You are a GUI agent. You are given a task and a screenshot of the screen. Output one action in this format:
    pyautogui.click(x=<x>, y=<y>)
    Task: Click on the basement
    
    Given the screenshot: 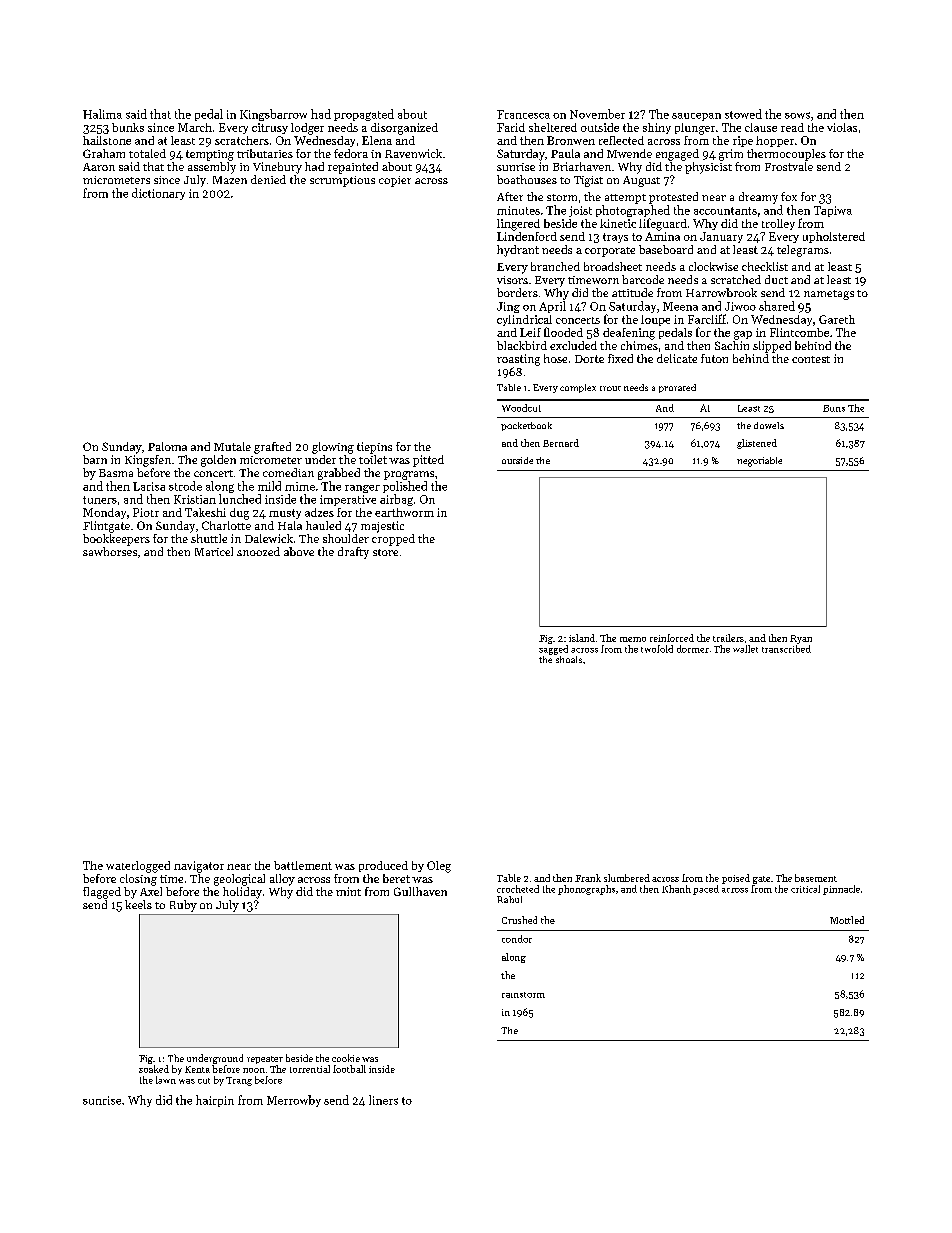 What is the action you would take?
    pyautogui.click(x=816, y=878)
